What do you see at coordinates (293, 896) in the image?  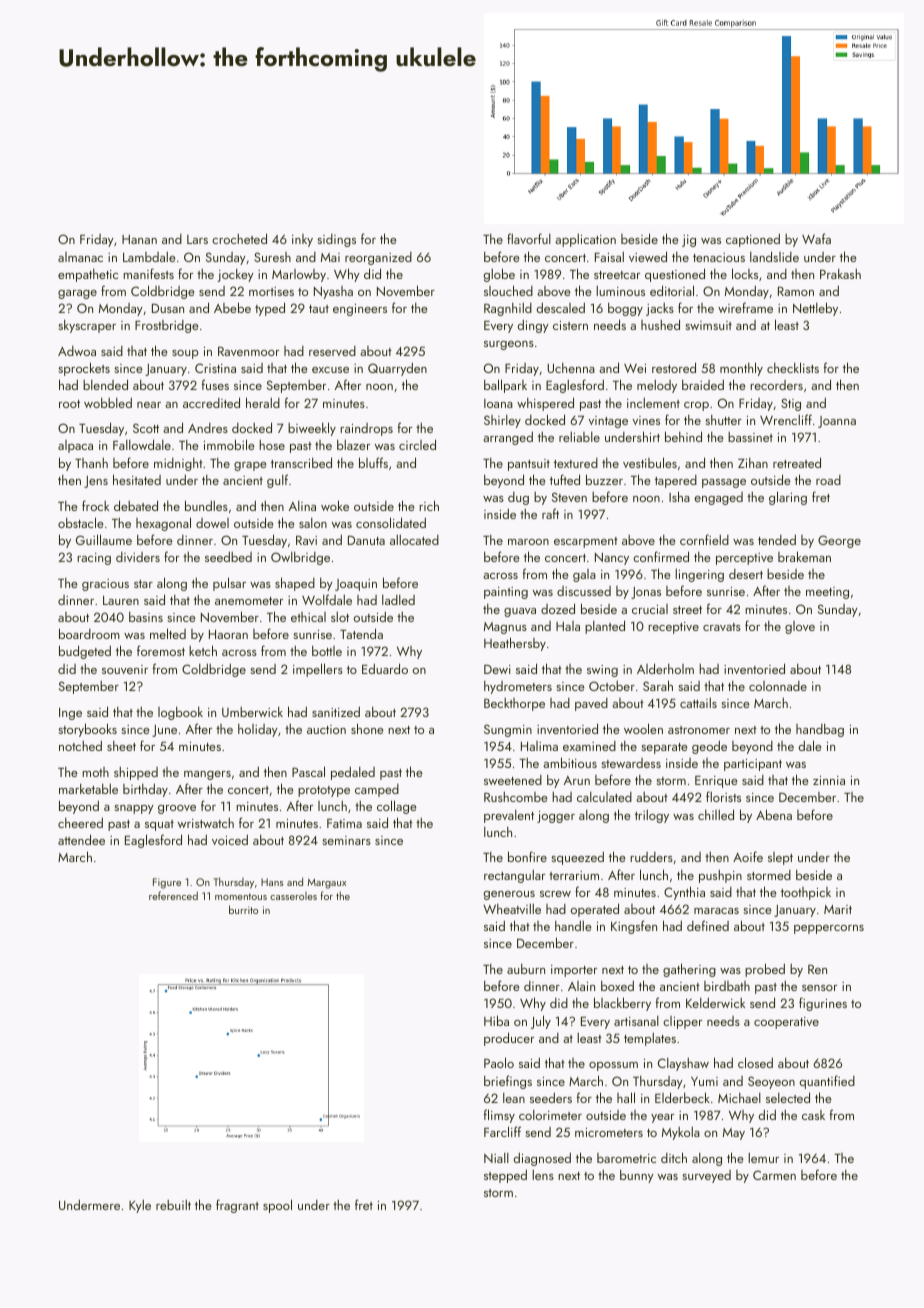 I see `casseroles` at bounding box center [293, 896].
